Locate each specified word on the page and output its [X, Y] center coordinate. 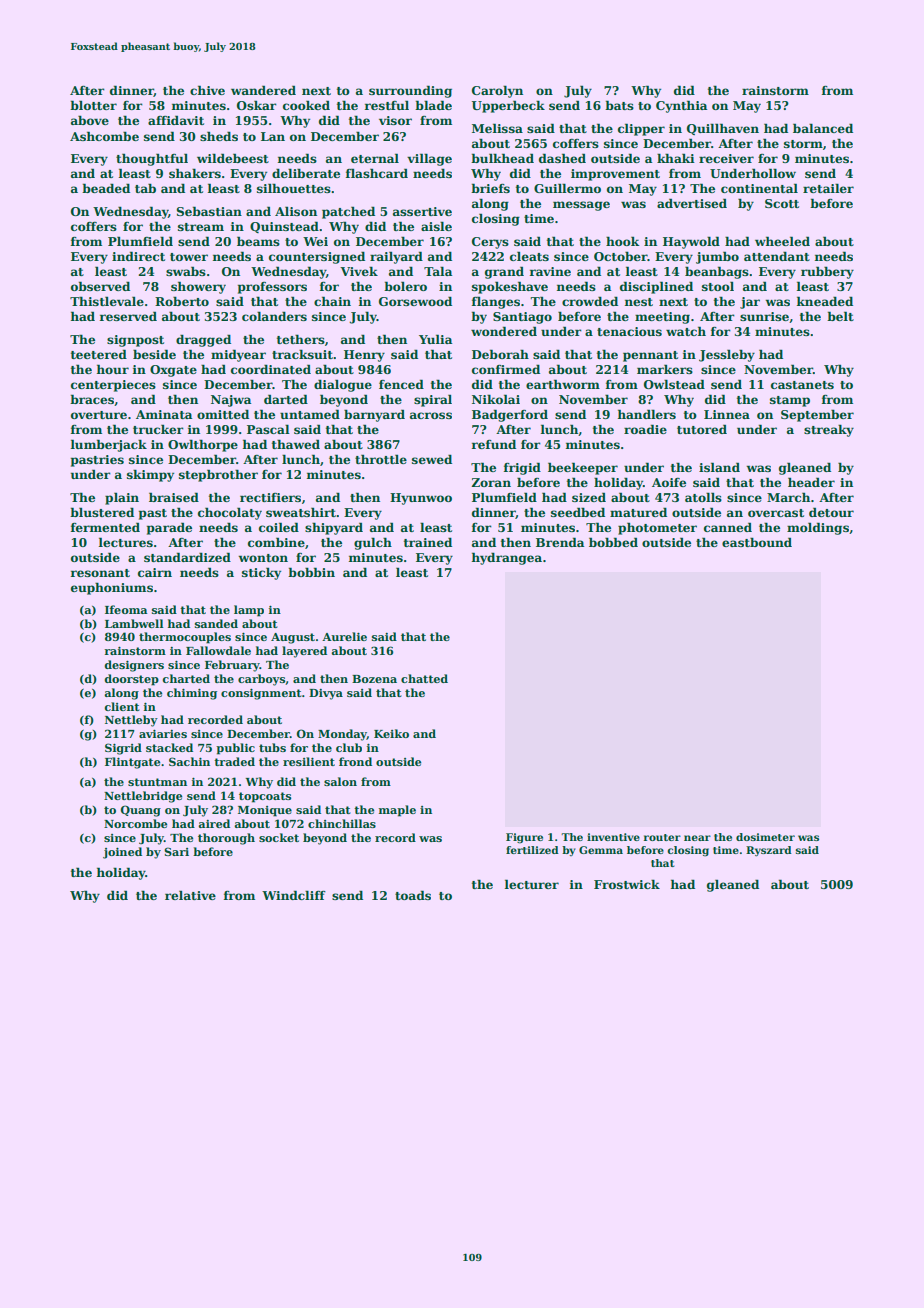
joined [122, 853]
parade [169, 528]
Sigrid [123, 749]
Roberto [182, 301]
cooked [306, 105]
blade [433, 105]
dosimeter [765, 837]
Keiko [391, 733]
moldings [818, 528]
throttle [381, 459]
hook [623, 241]
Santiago [522, 318]
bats [619, 105]
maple [397, 811]
